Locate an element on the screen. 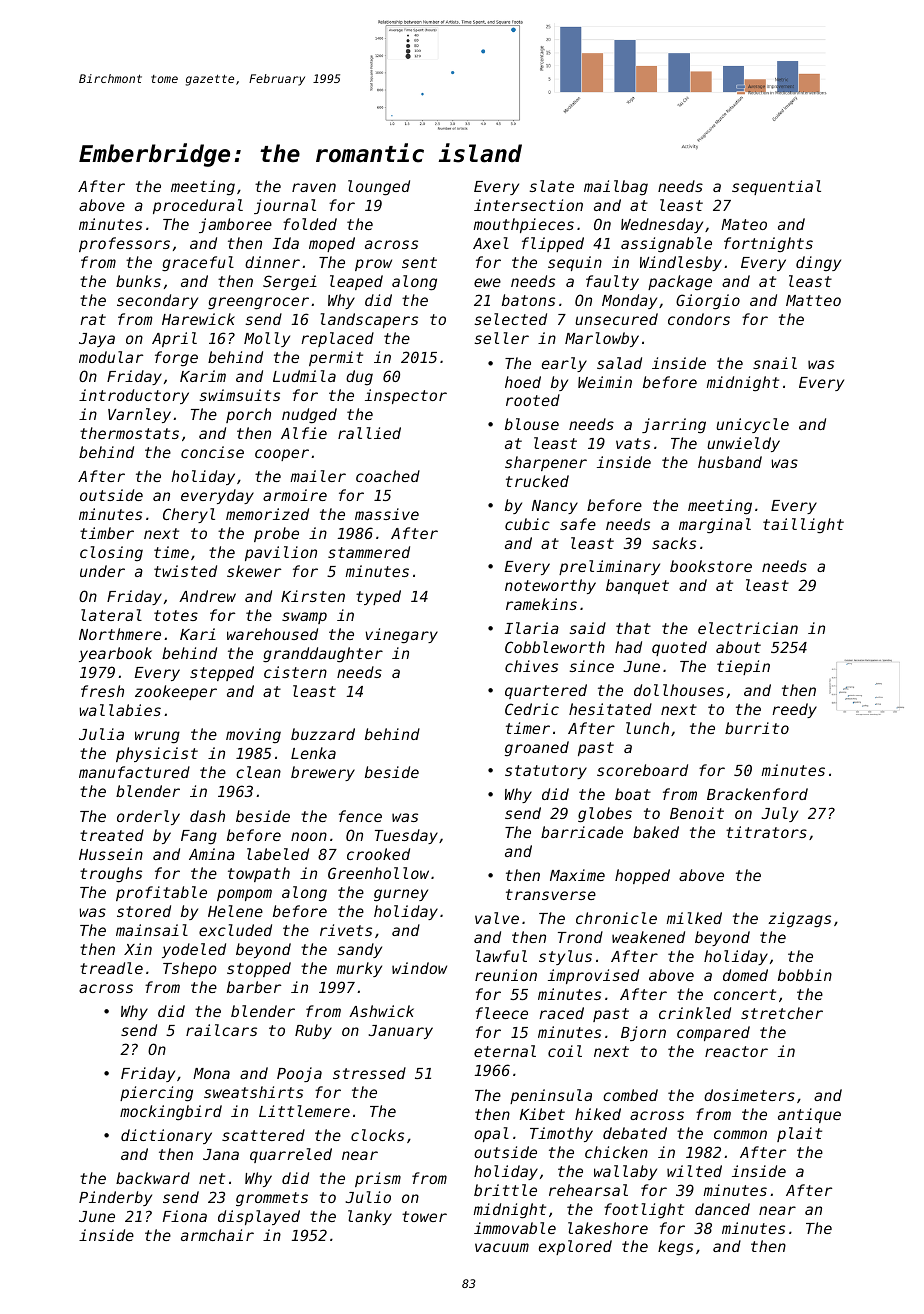 This screenshot has width=924, height=1314. vacuum is located at coordinates (502, 1247).
